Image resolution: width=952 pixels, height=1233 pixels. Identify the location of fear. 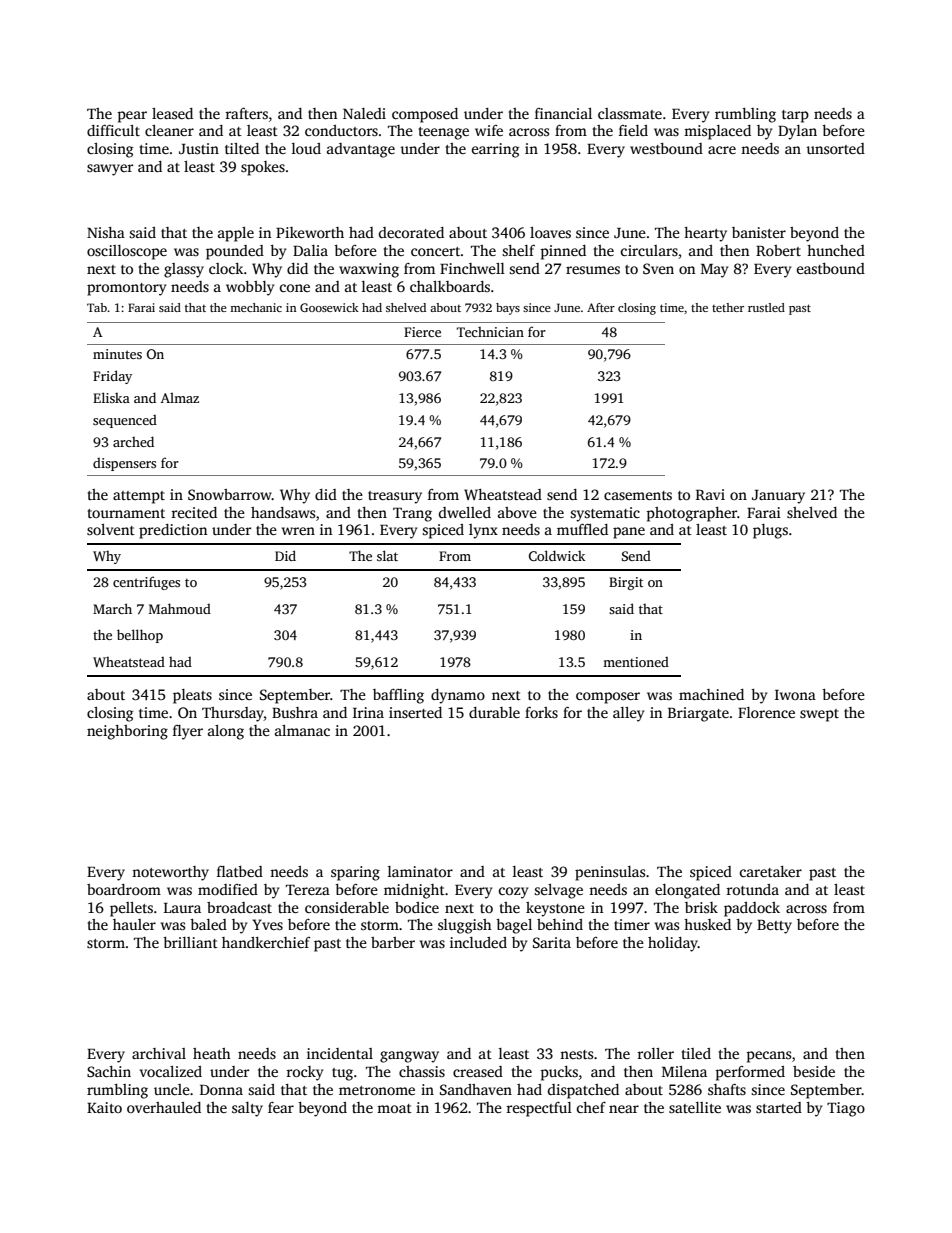
(281, 1107).
